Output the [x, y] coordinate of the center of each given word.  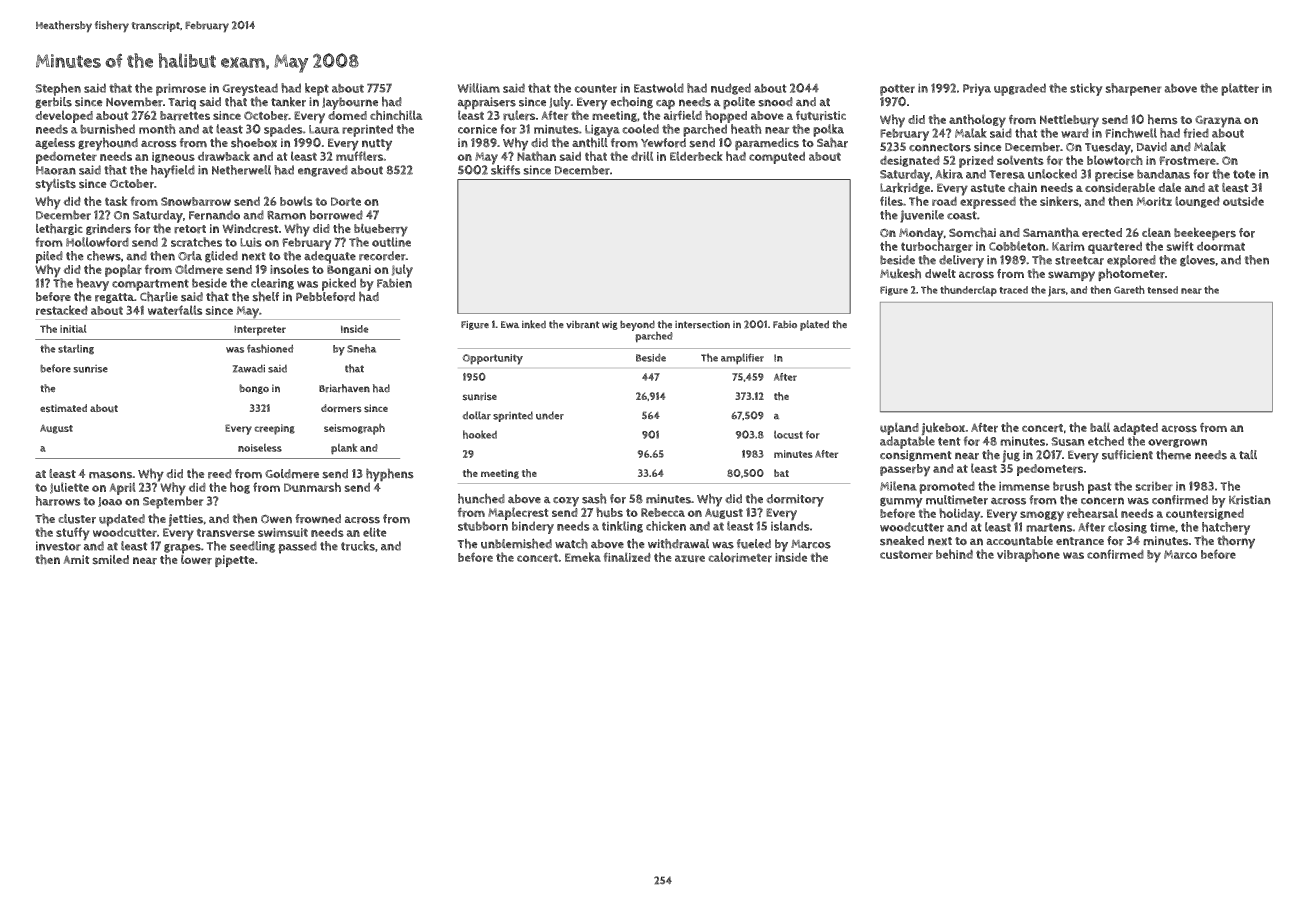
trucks [358, 546]
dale [1169, 187]
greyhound [108, 144]
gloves [1197, 261]
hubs [609, 512]
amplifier [742, 359]
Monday [921, 234]
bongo [254, 389]
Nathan [536, 156]
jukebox [943, 429]
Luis [251, 242]
